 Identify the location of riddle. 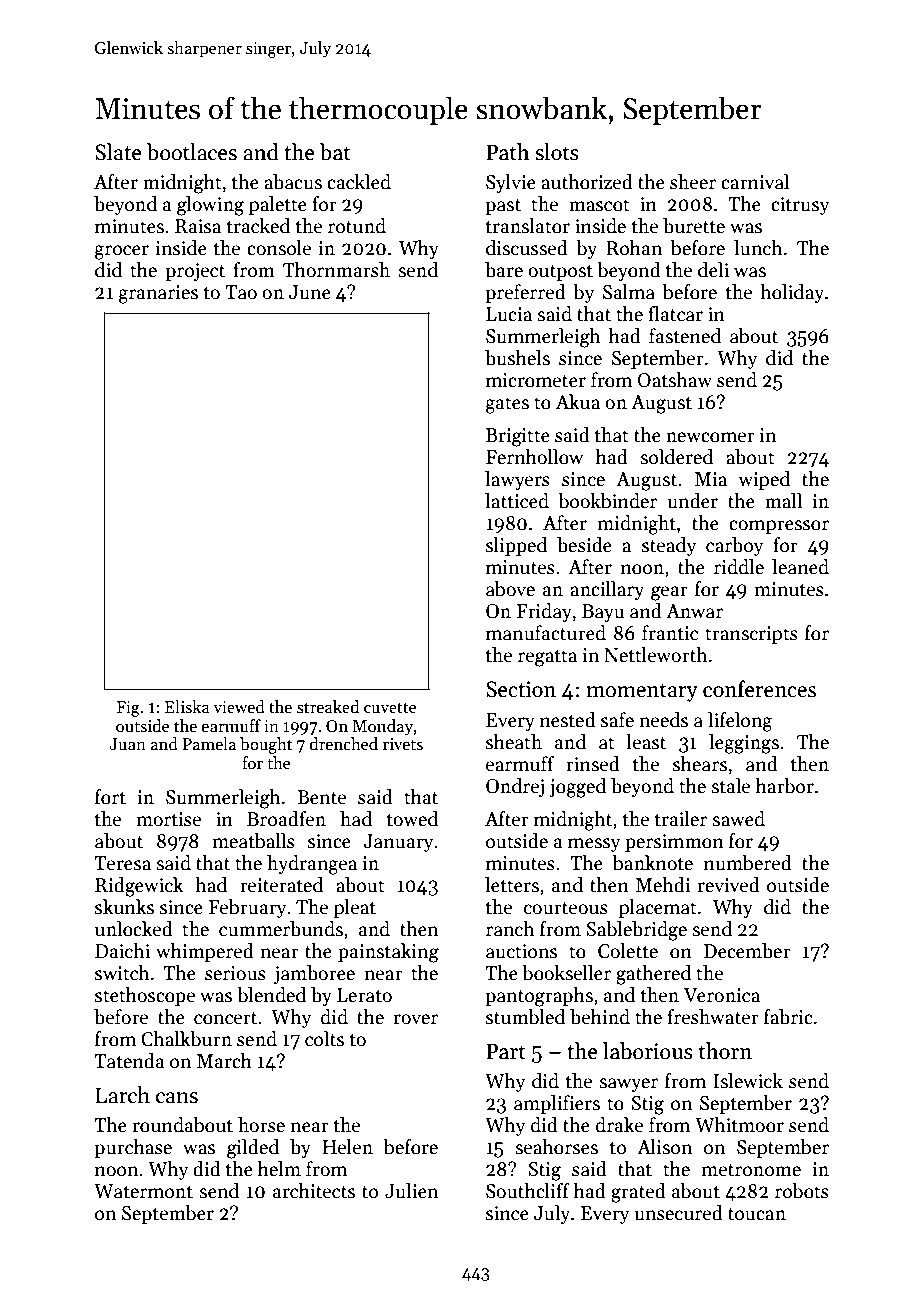
(739, 567).
